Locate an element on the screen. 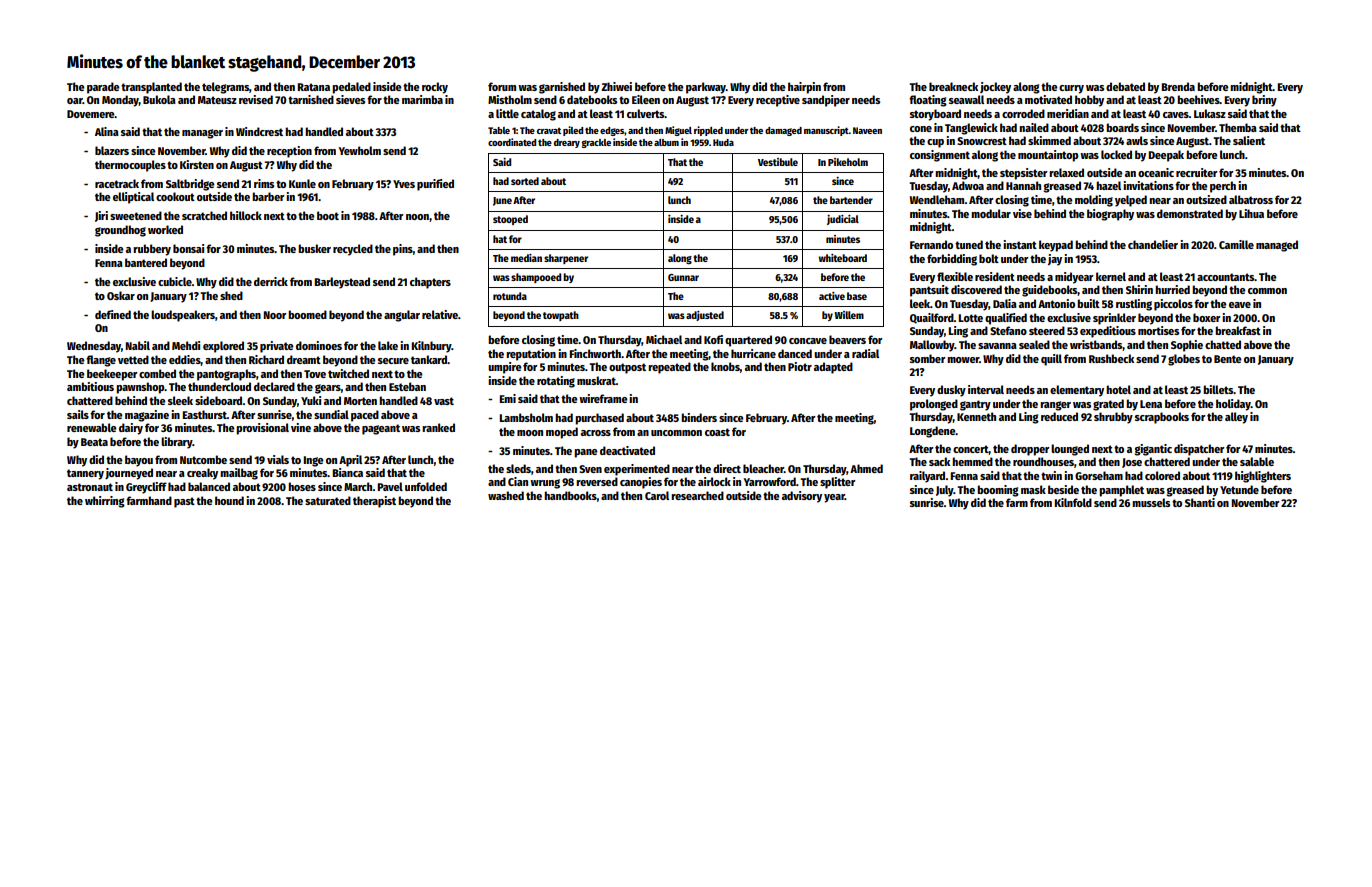  Morten is located at coordinates (360, 401).
